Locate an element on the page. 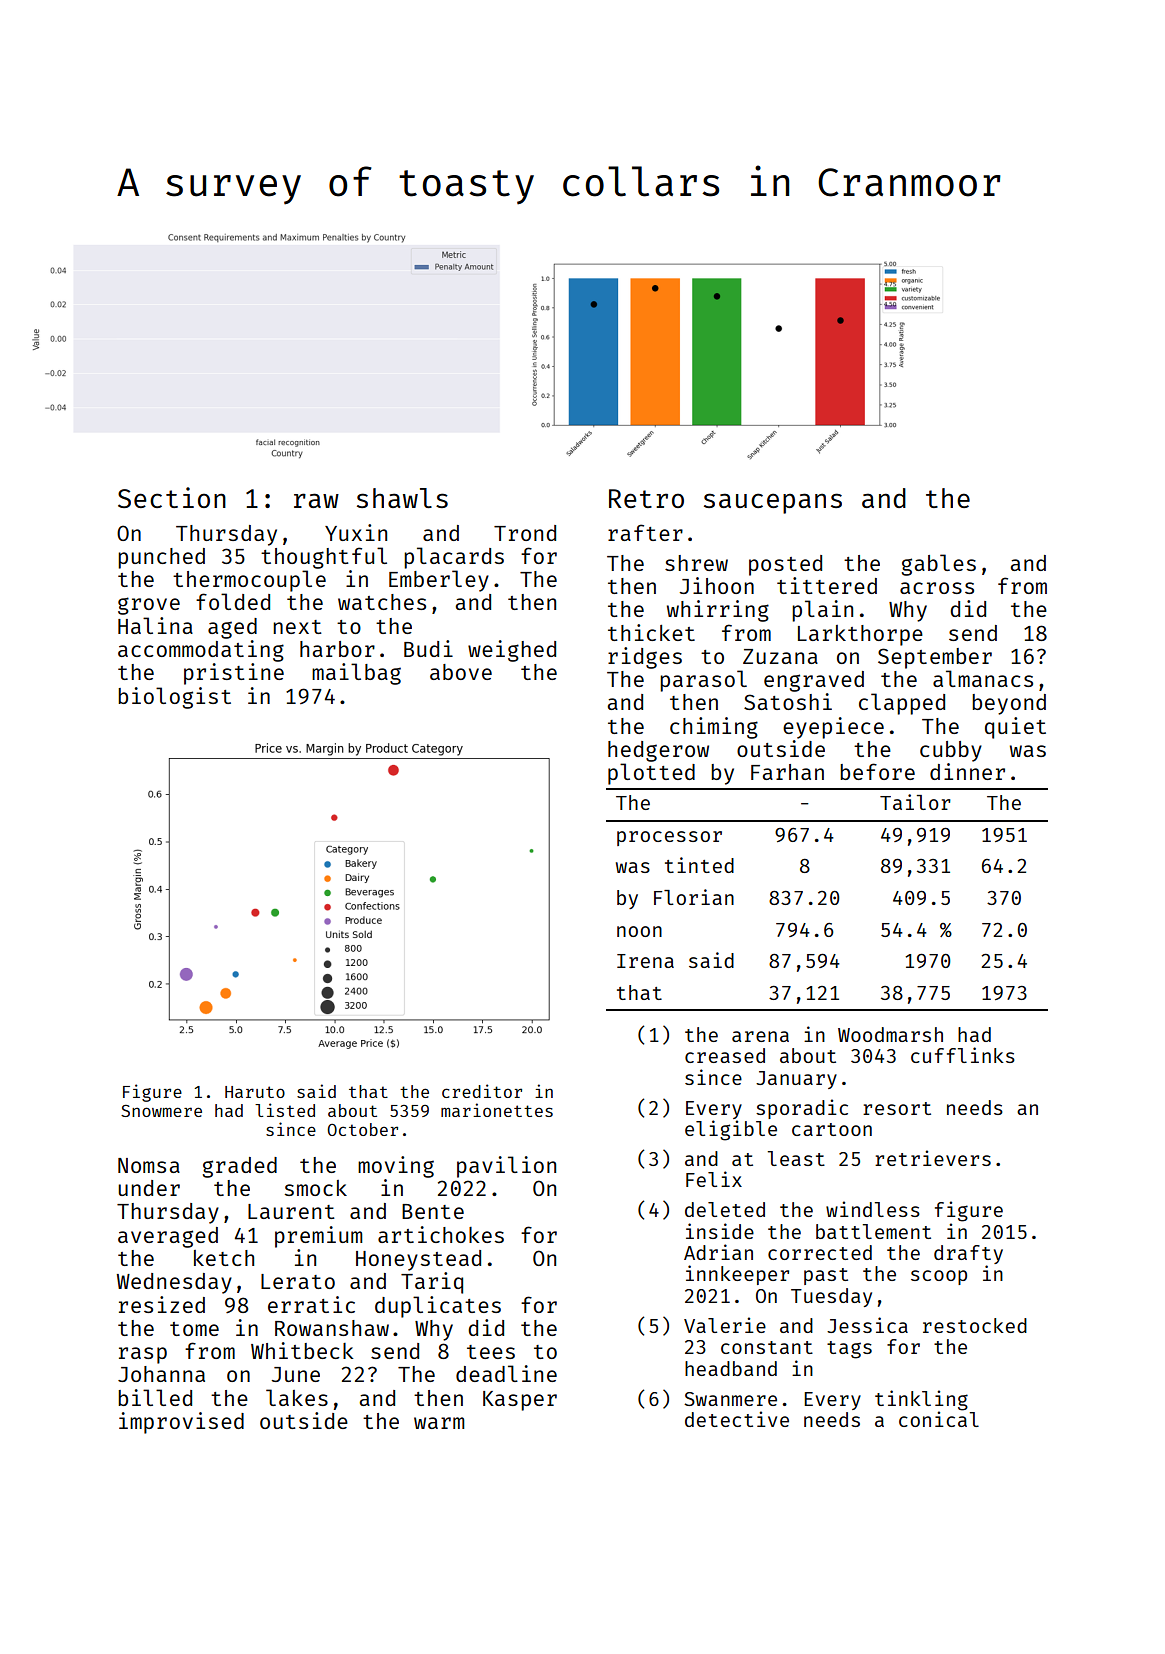 This document has height=1654, width=1165. Haruto is located at coordinates (255, 1092).
